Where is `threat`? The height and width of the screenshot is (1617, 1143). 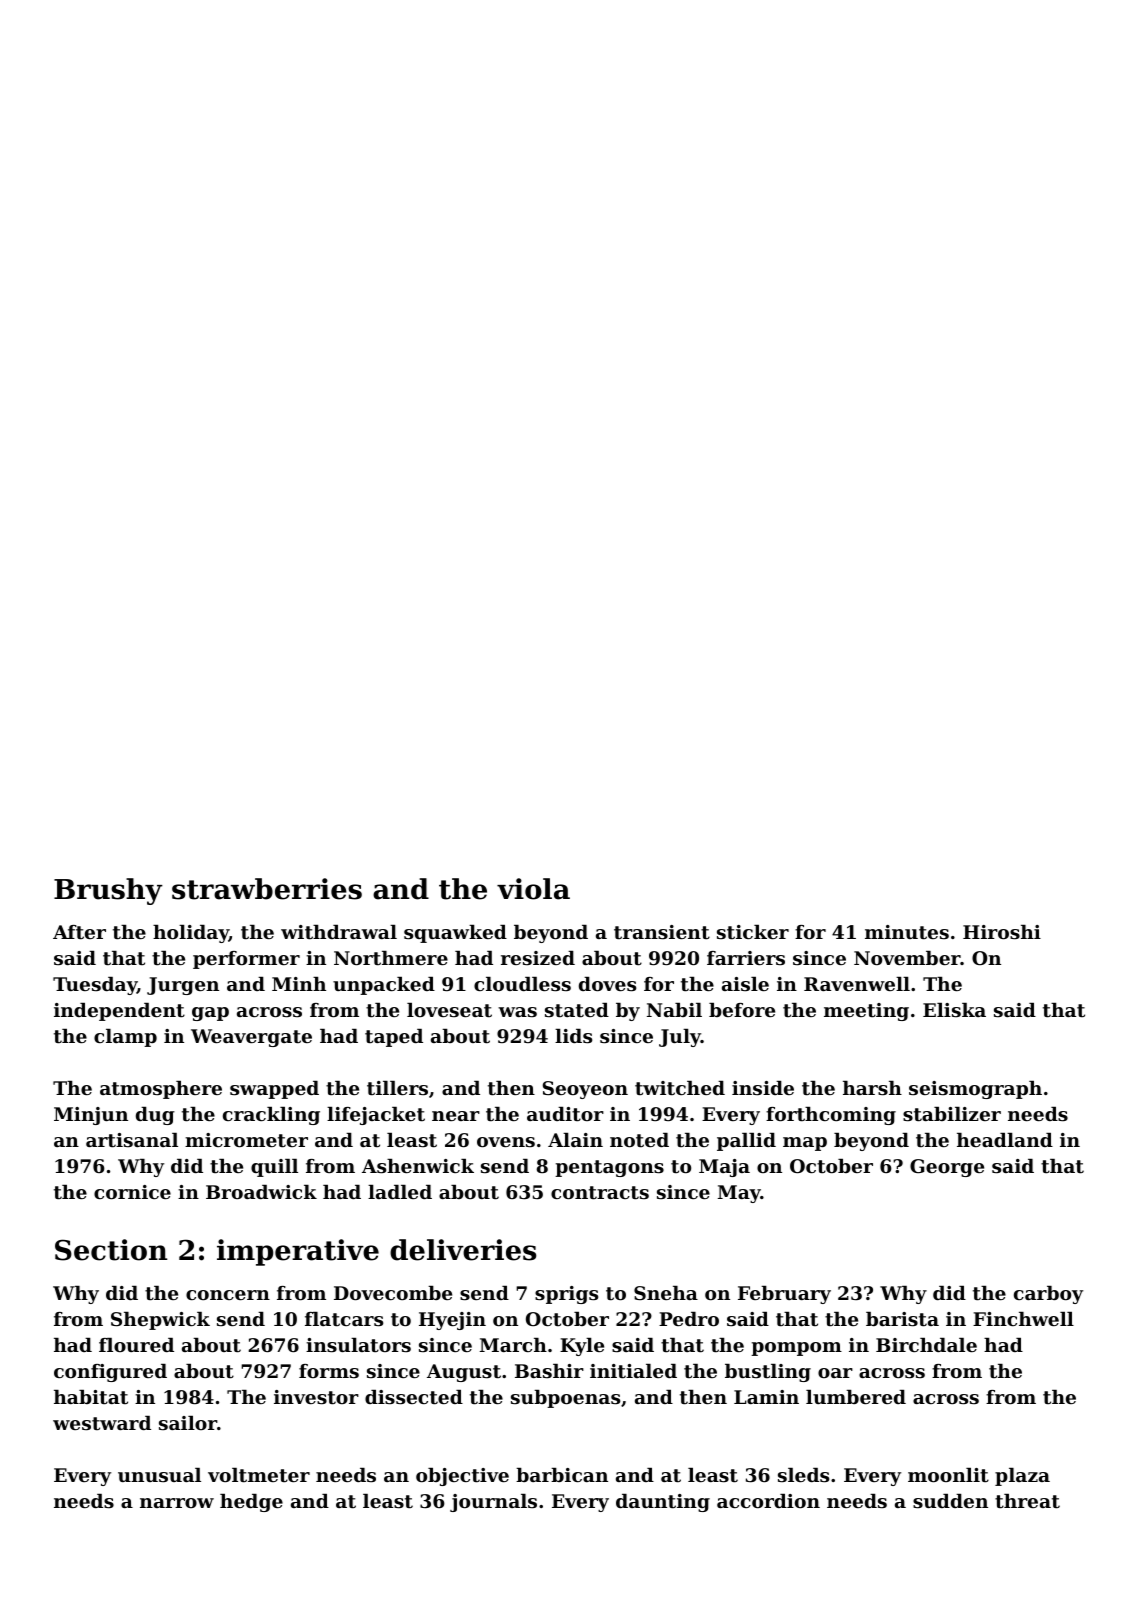
threat is located at coordinates (1027, 1501).
